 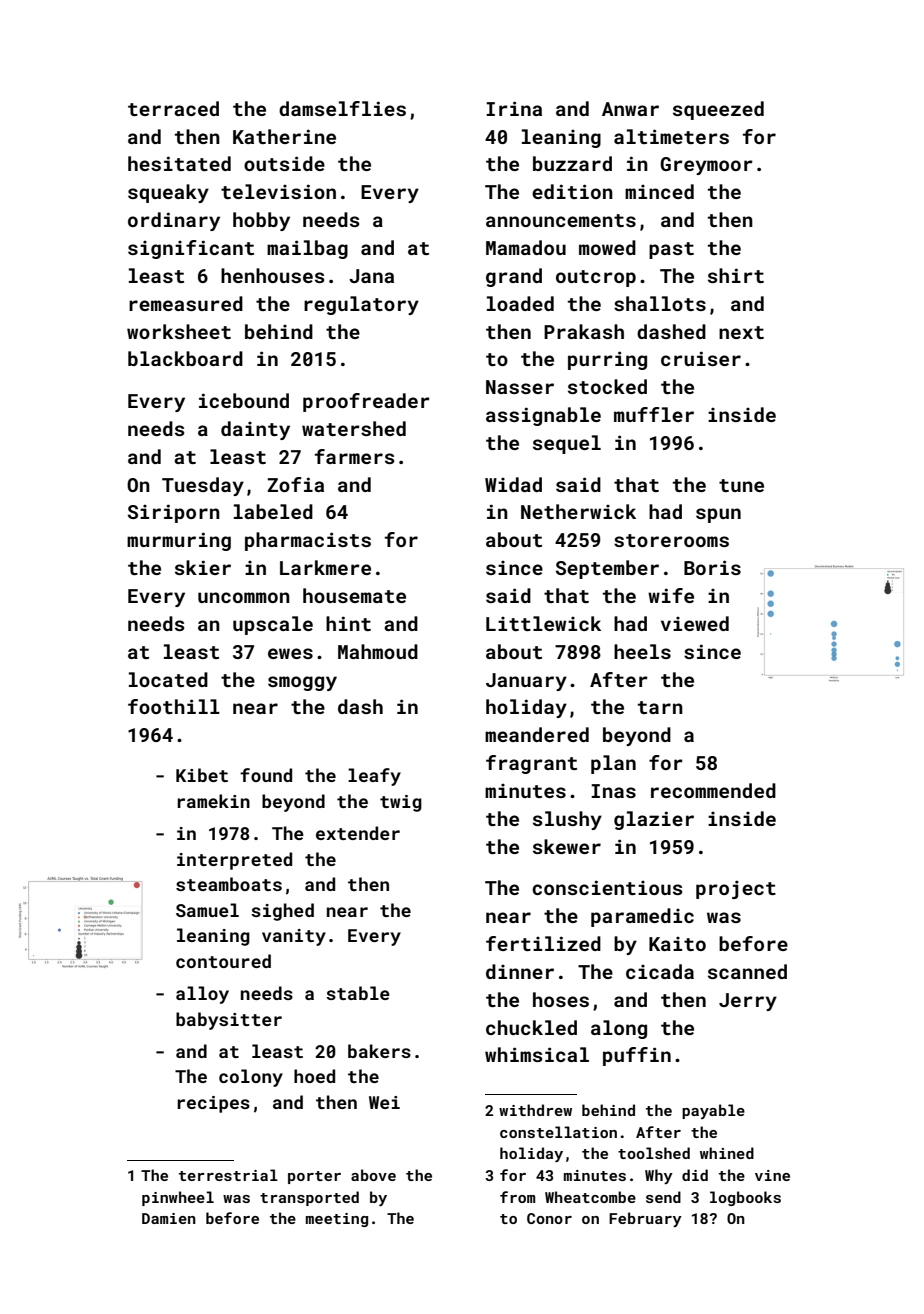 I want to click on Inas, so click(x=613, y=791).
